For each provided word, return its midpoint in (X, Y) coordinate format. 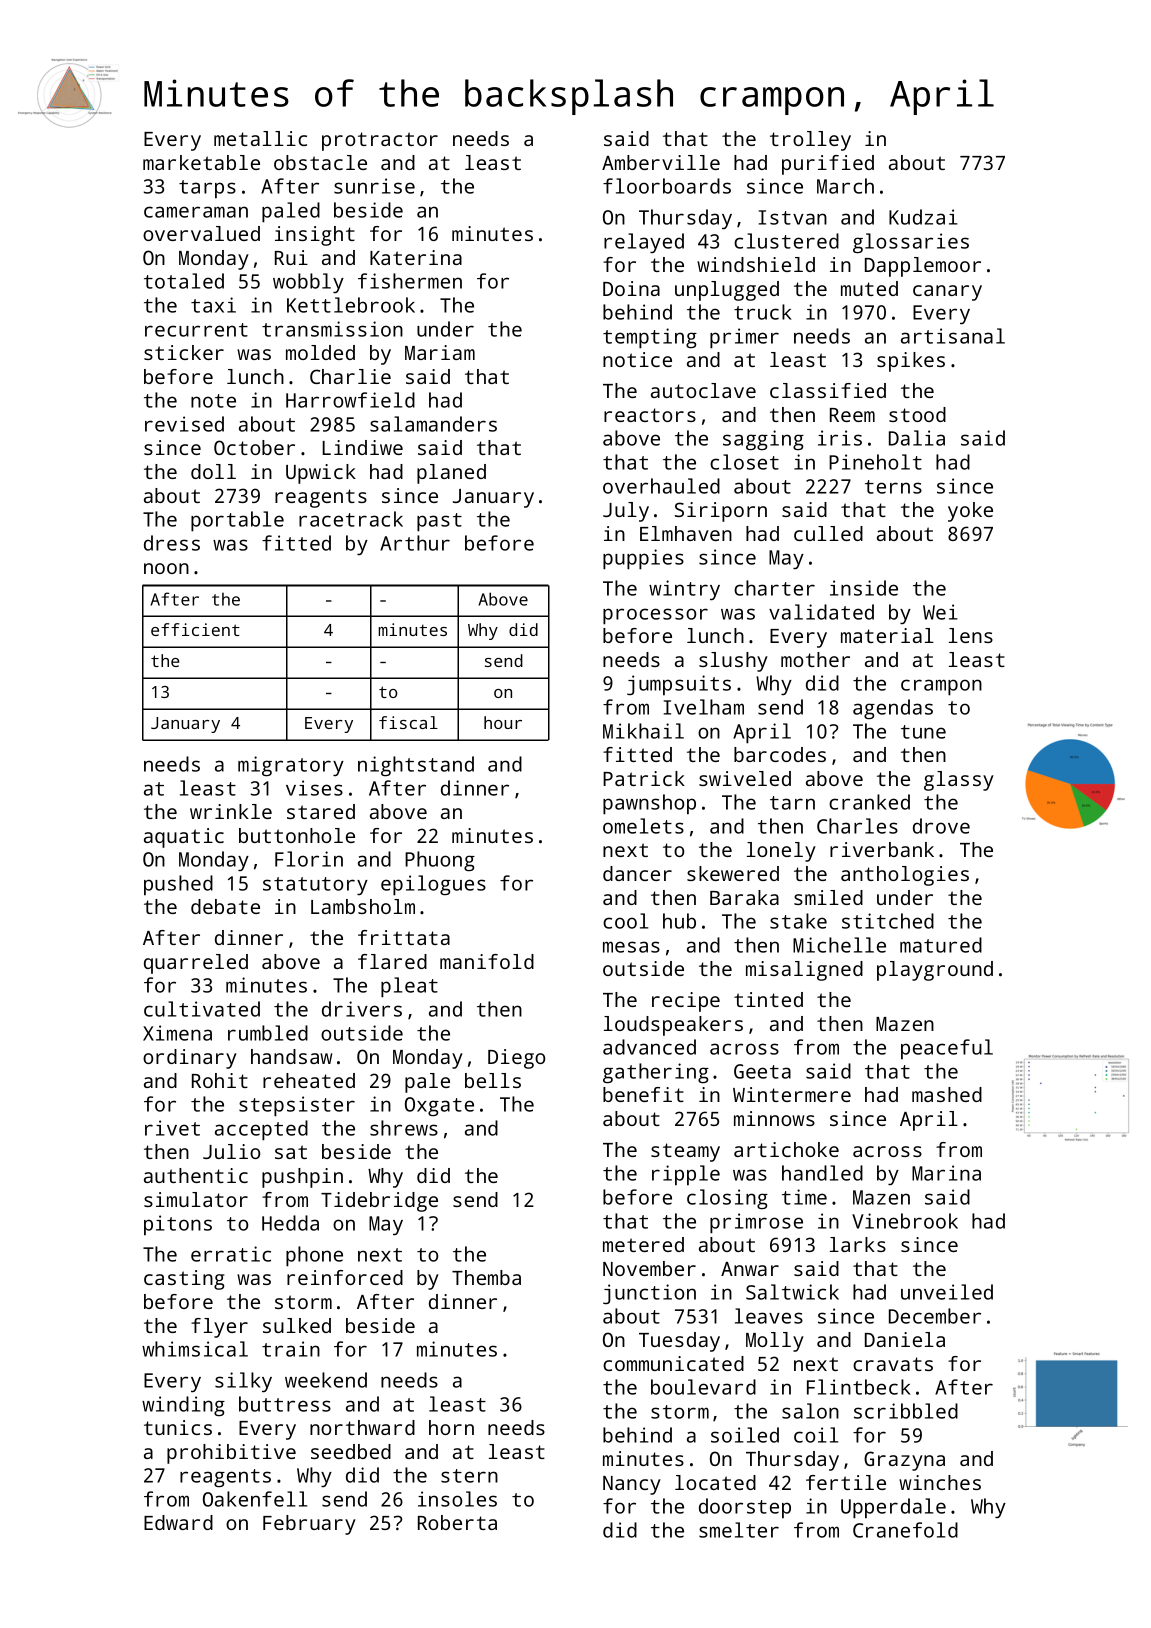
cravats (893, 1364)
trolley (810, 141)
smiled (828, 897)
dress (172, 543)
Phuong (440, 861)
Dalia (917, 438)
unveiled (947, 1292)
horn (451, 1427)
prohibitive (231, 1454)
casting (184, 1280)
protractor (380, 141)
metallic (260, 138)
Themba (486, 1277)
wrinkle (231, 811)
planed (451, 474)
